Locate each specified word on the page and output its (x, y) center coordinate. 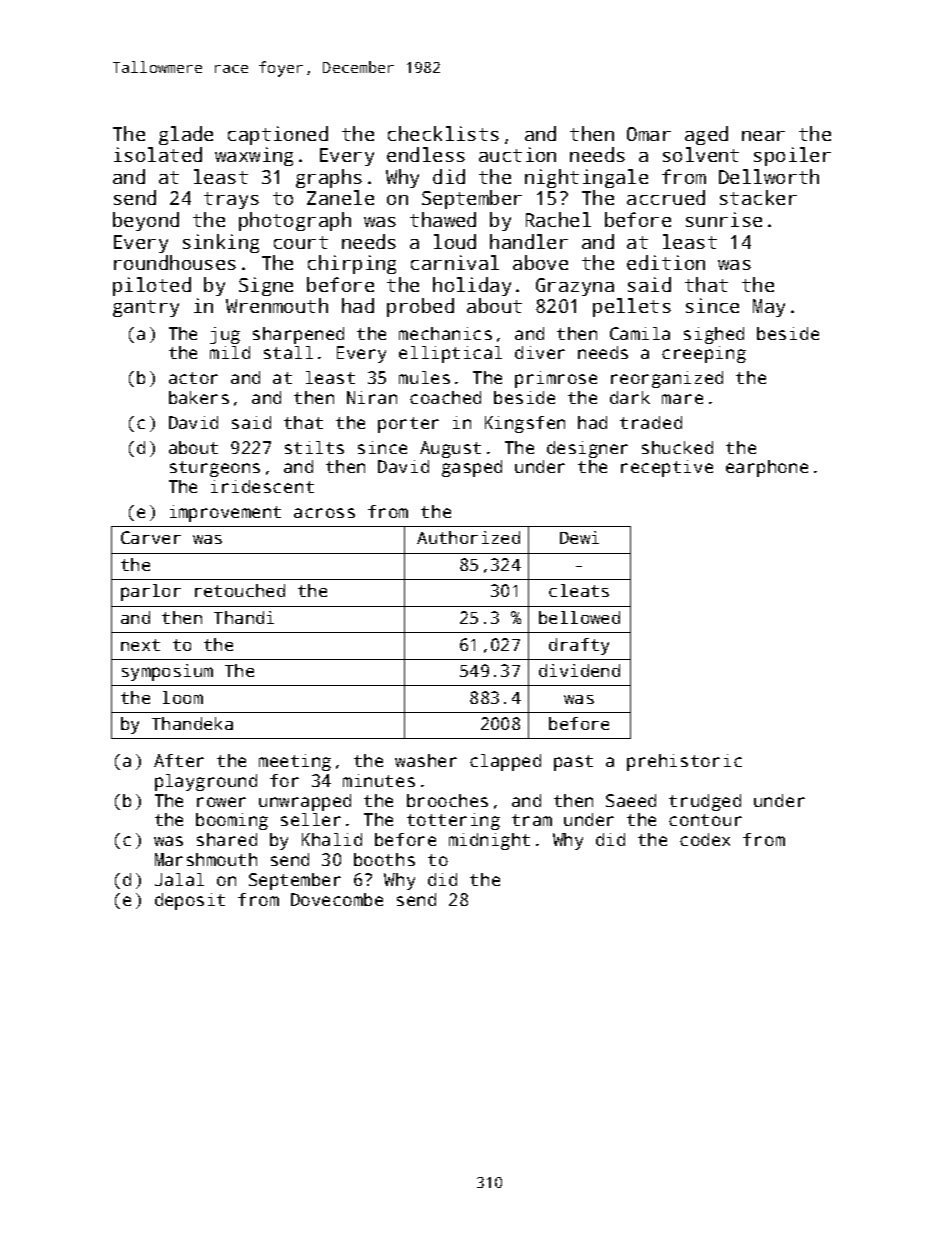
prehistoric (684, 762)
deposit (190, 901)
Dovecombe (337, 899)
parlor (151, 592)
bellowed (579, 617)
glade (186, 135)
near (763, 136)
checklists (443, 133)
